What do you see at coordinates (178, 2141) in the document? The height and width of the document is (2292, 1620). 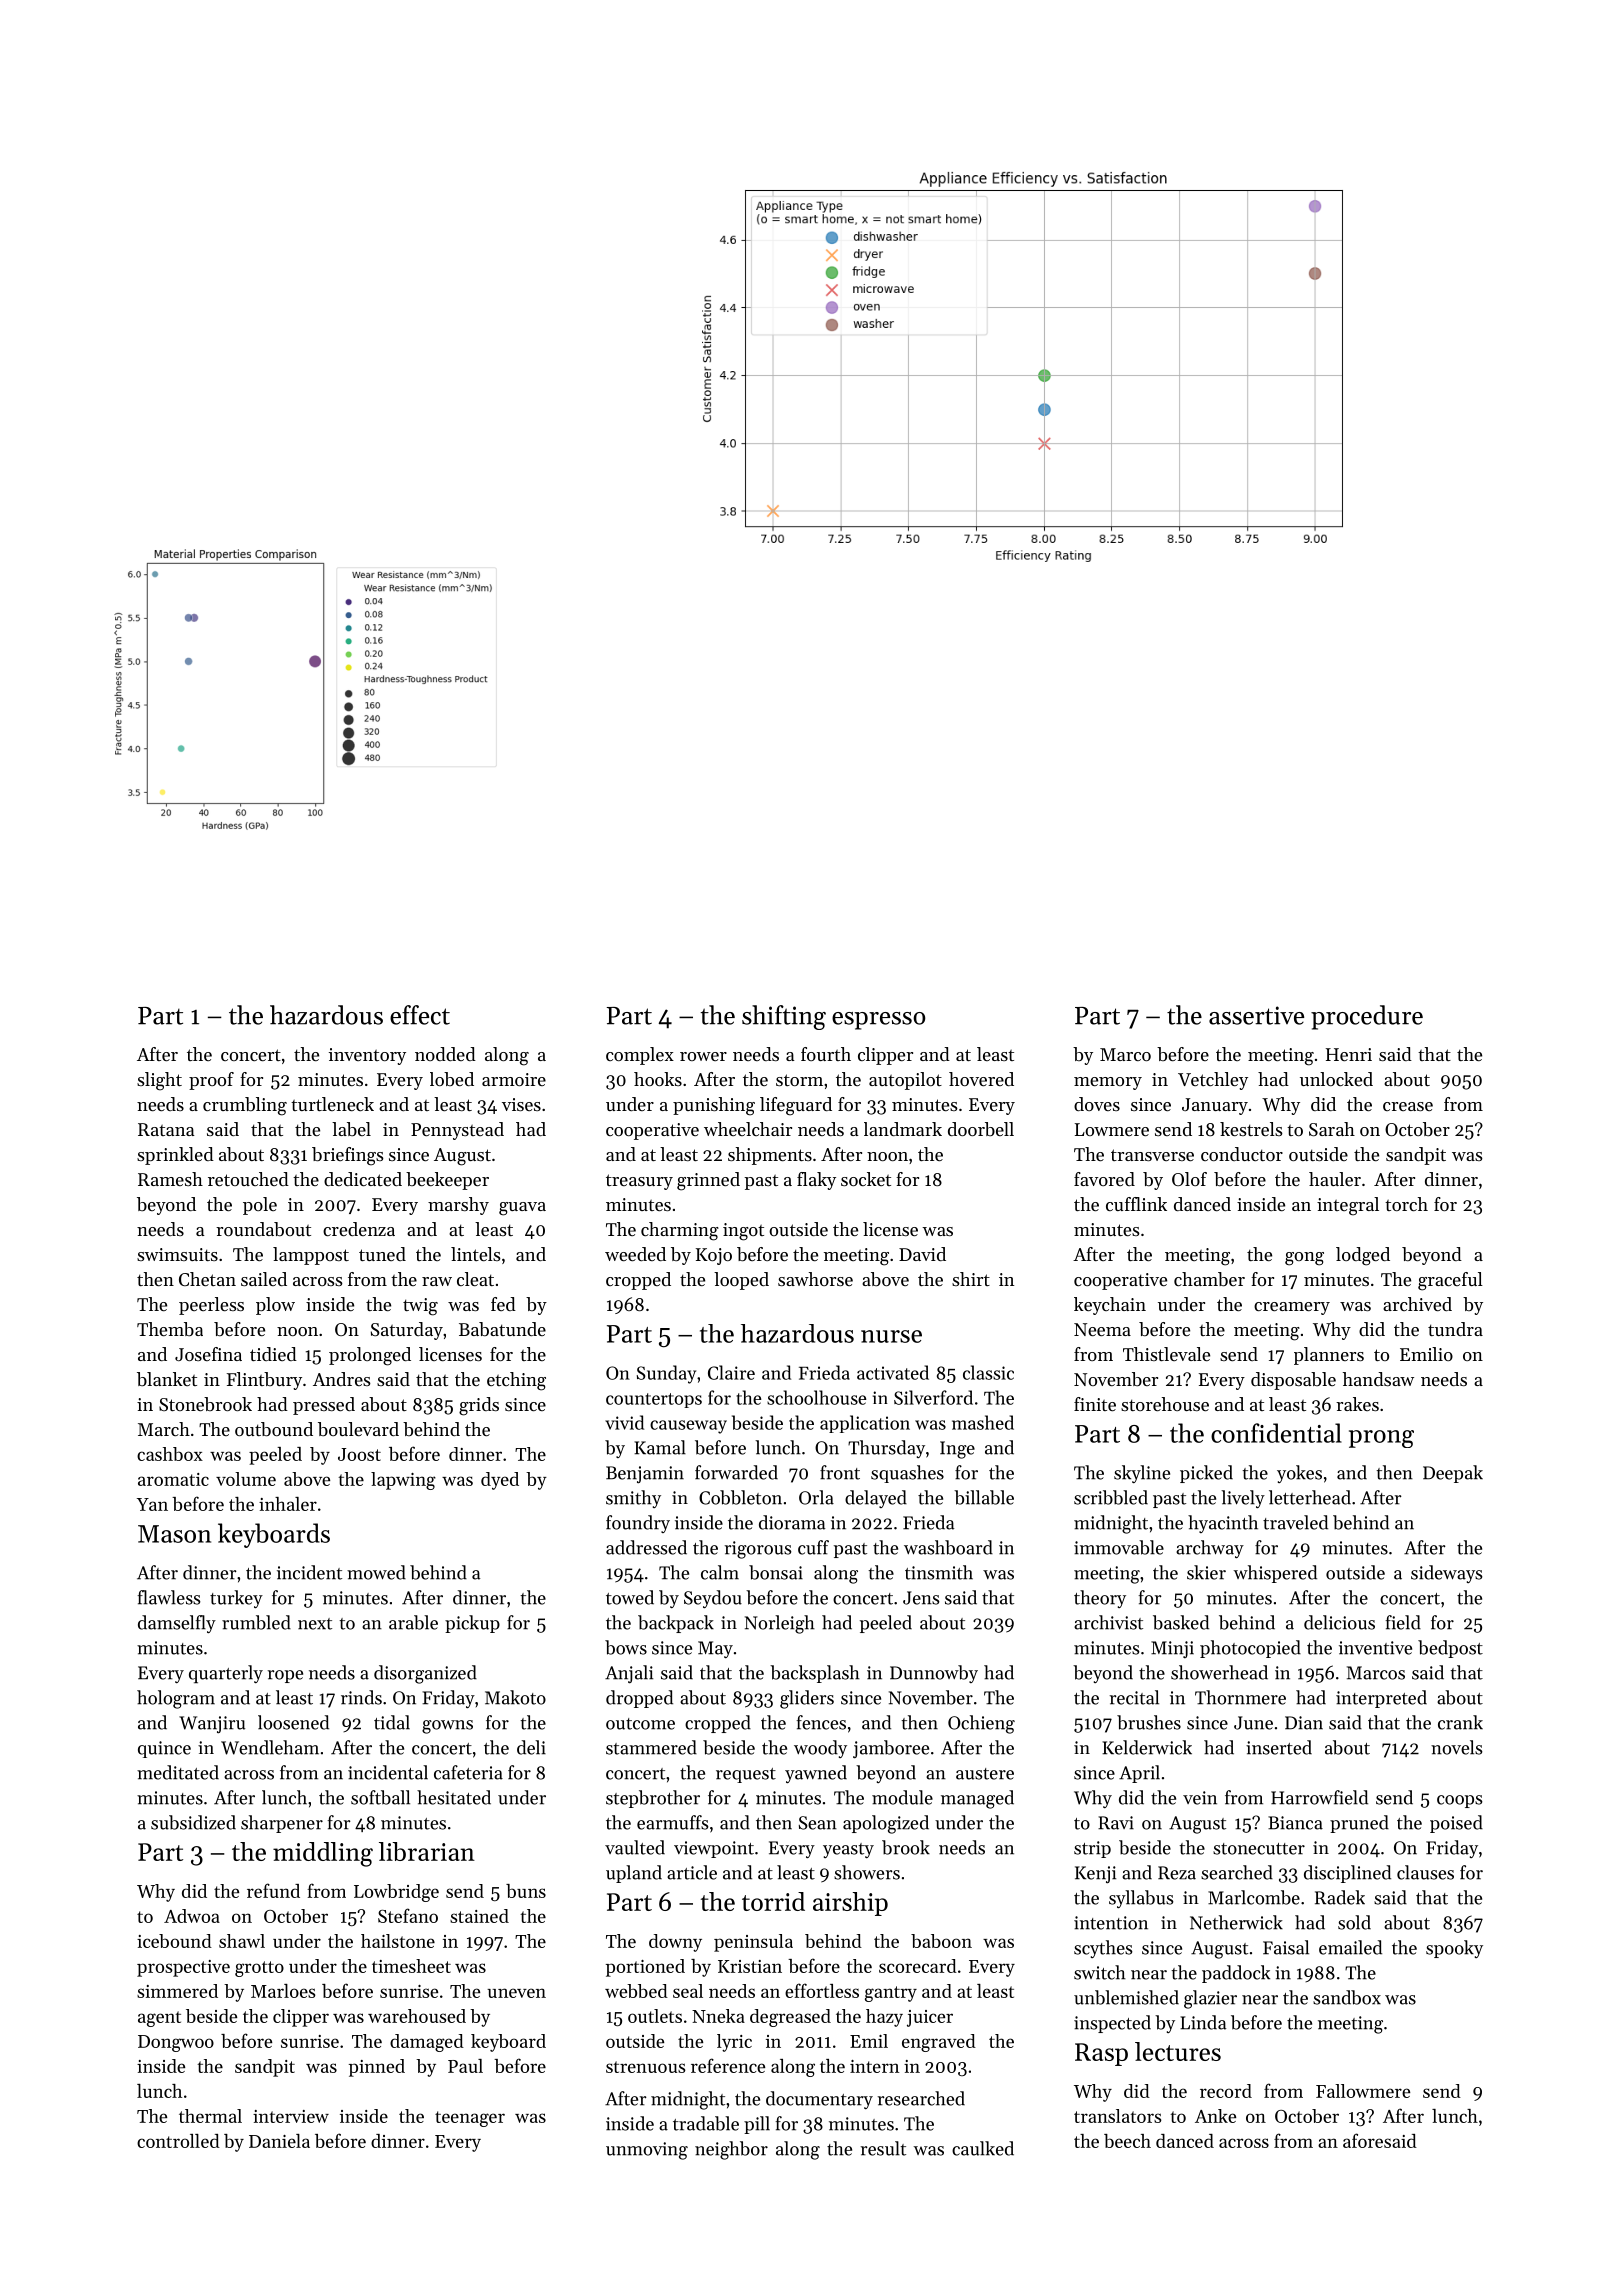 I see `controlled` at bounding box center [178, 2141].
